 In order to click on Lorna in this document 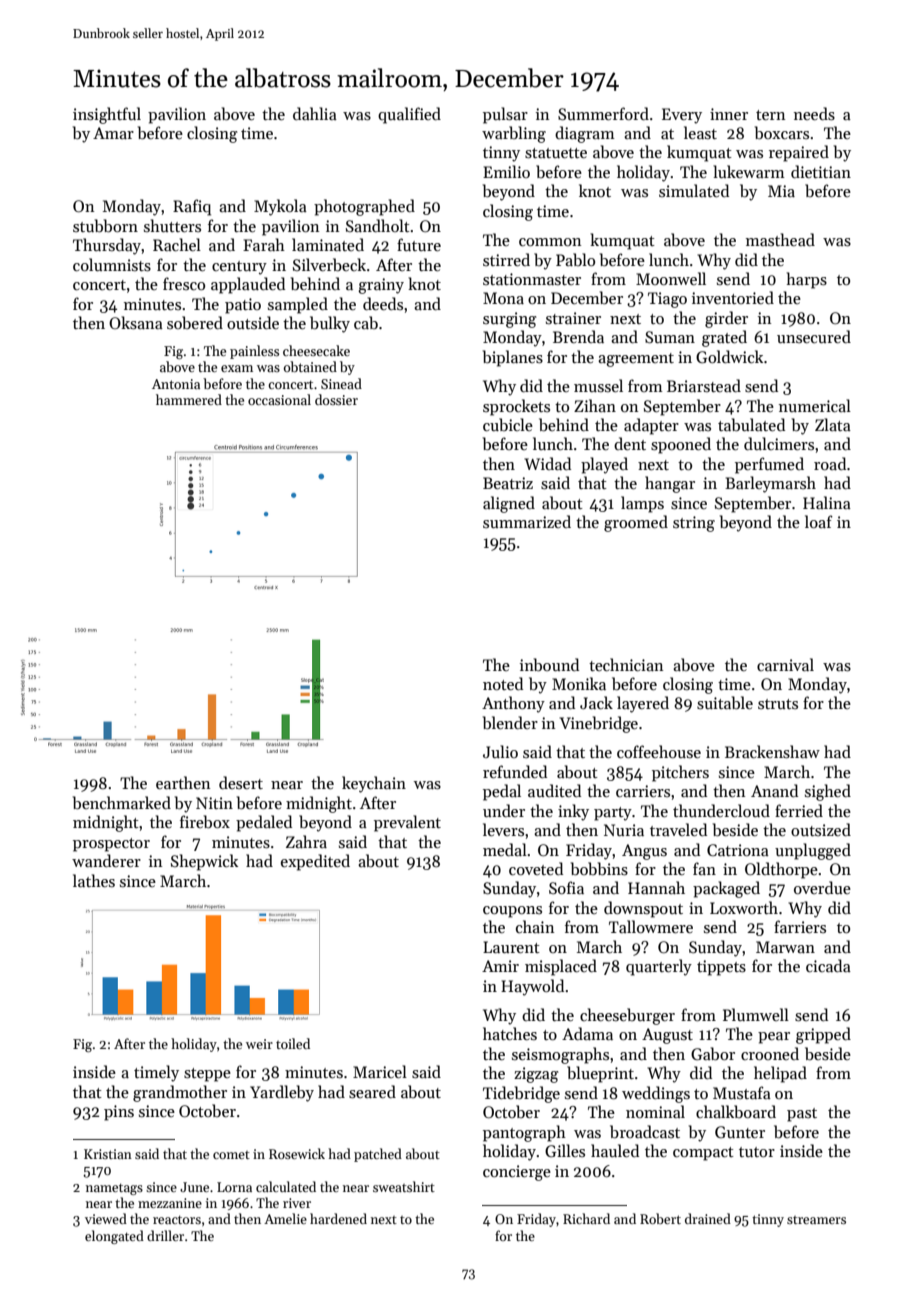, I will do `click(234, 1187)`.
